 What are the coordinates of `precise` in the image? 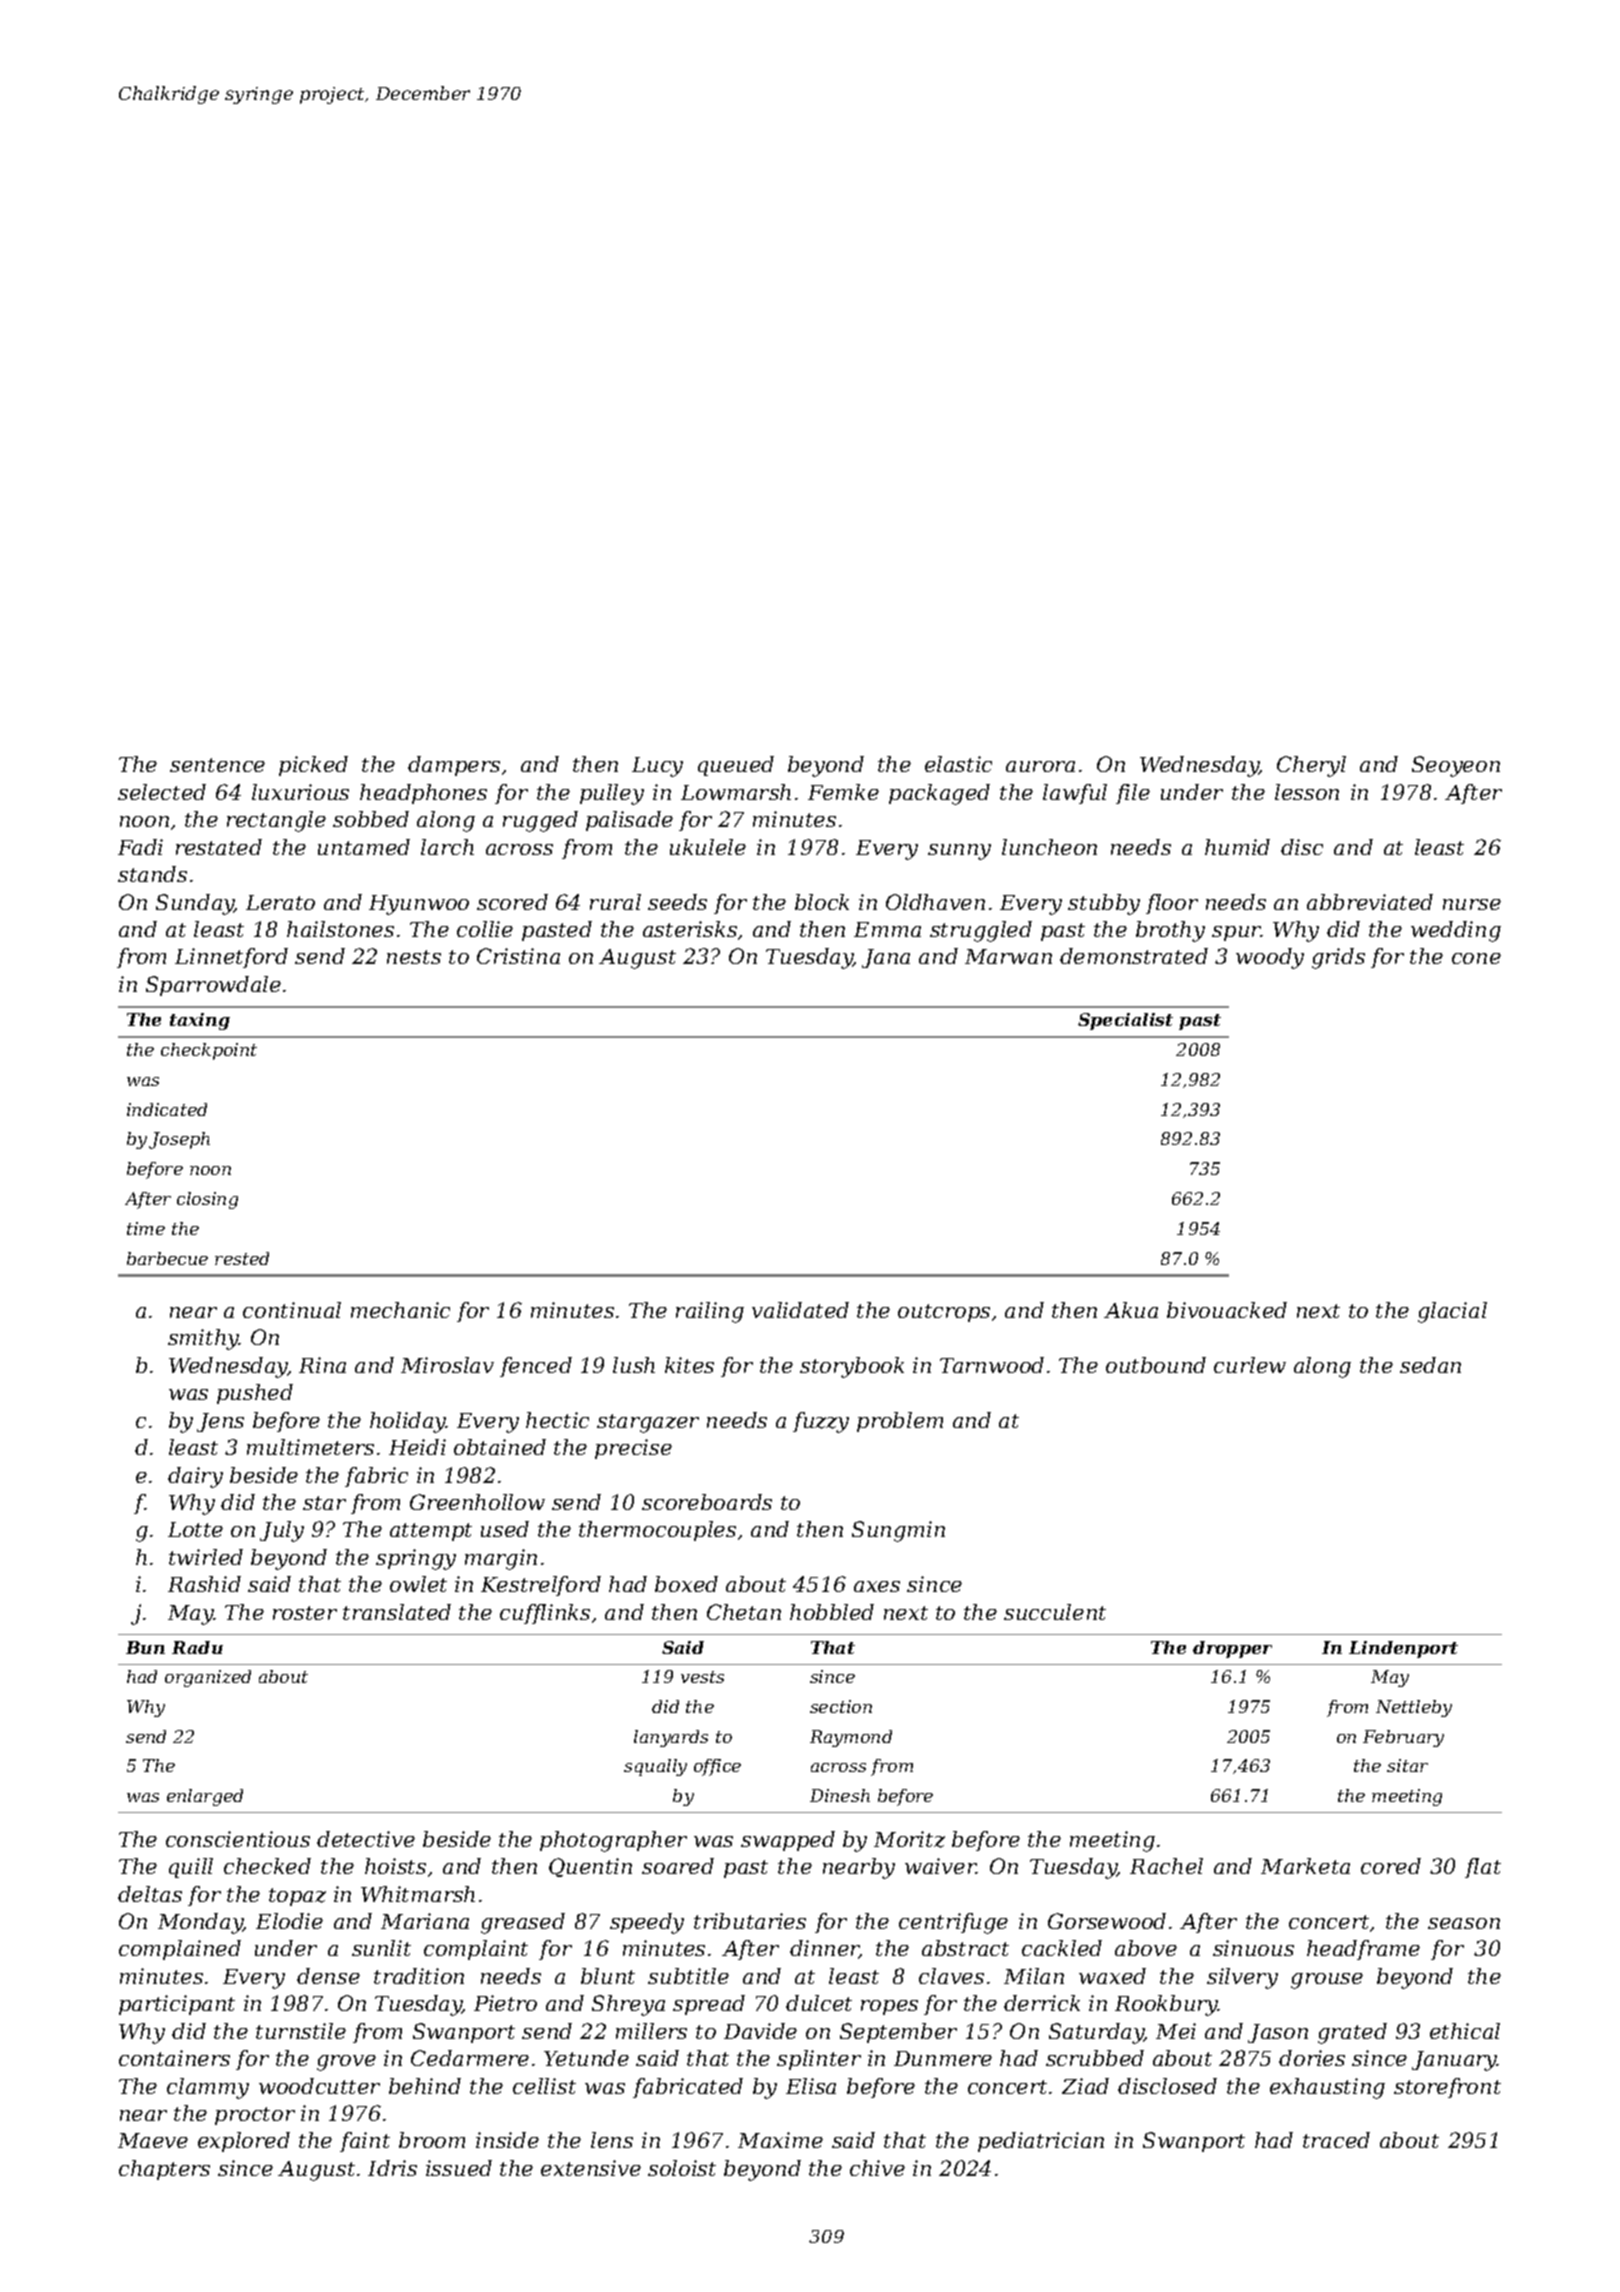 It's located at (633, 1449).
